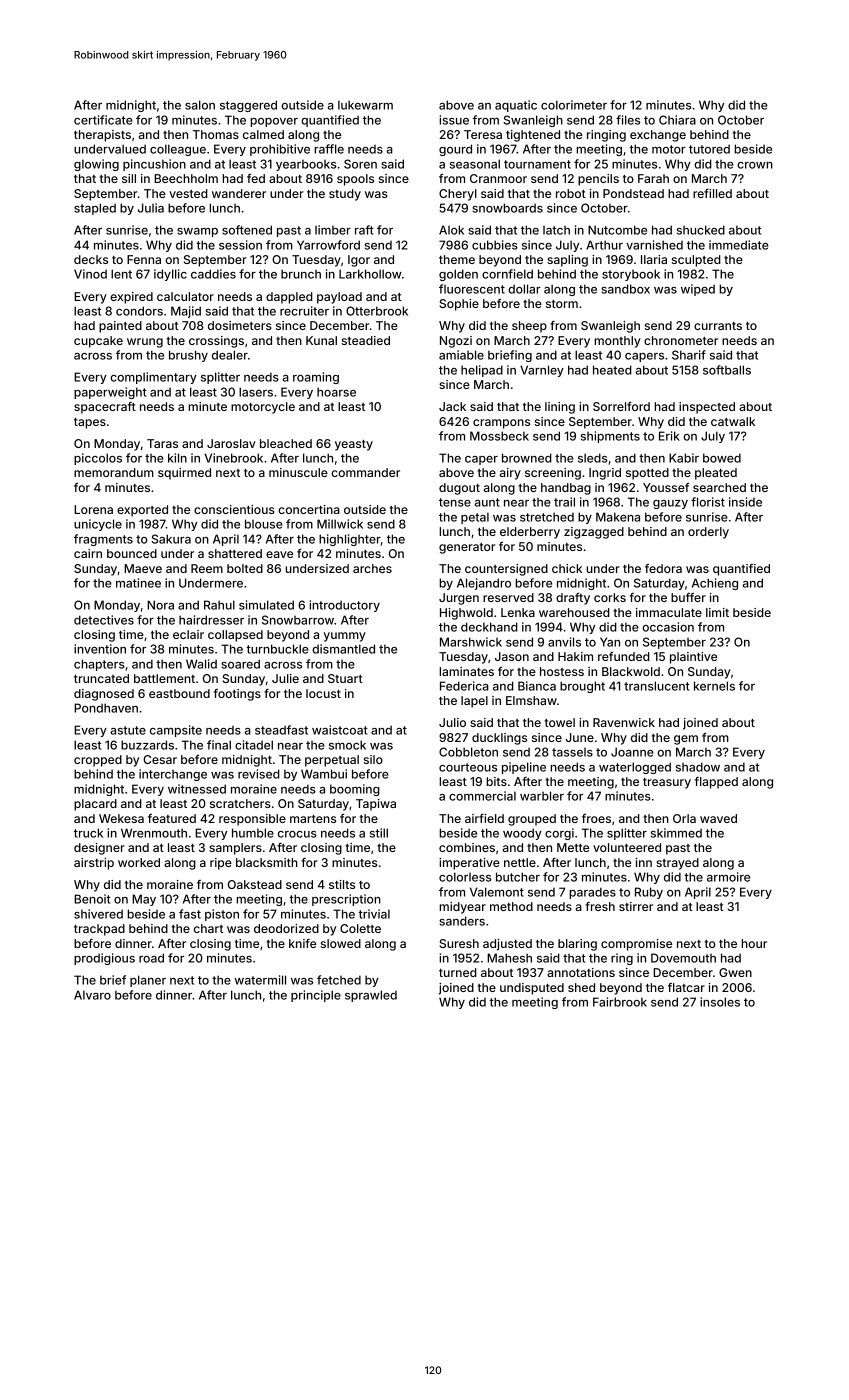 The image size is (849, 1400). What do you see at coordinates (482, 371) in the screenshot?
I see `helipad` at bounding box center [482, 371].
